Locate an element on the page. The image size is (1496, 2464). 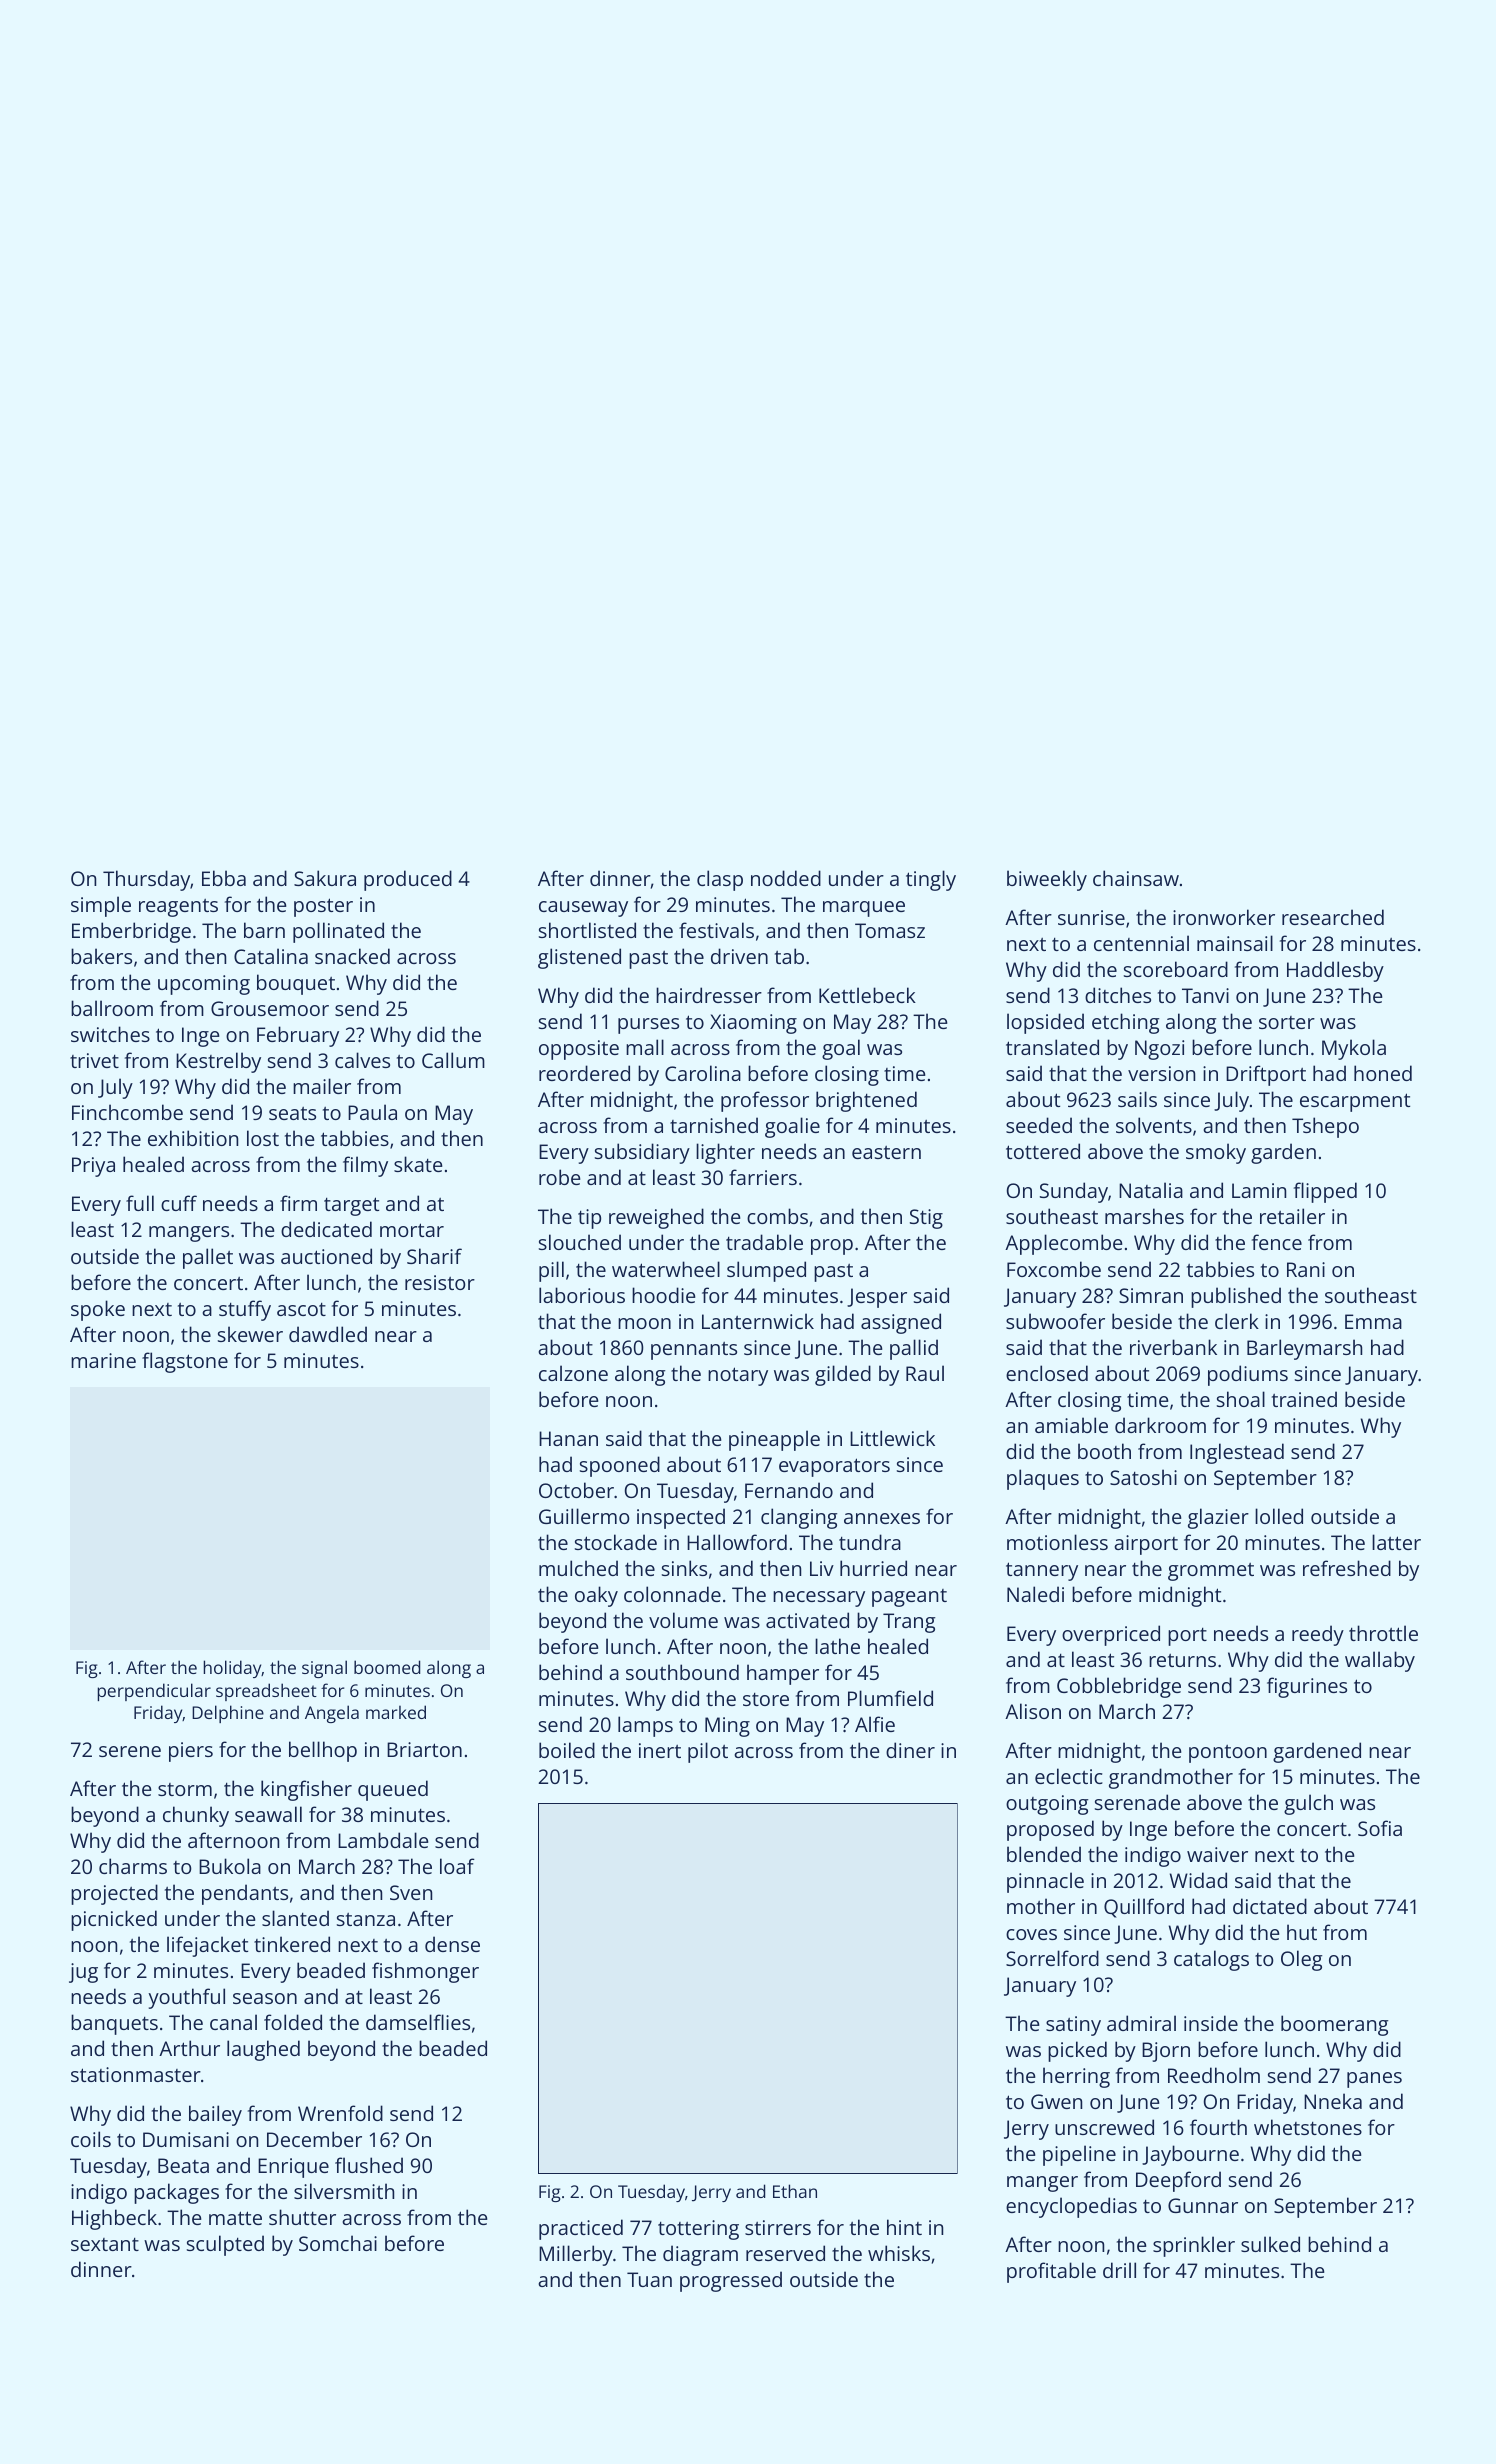
Lambdale is located at coordinates (383, 1840).
